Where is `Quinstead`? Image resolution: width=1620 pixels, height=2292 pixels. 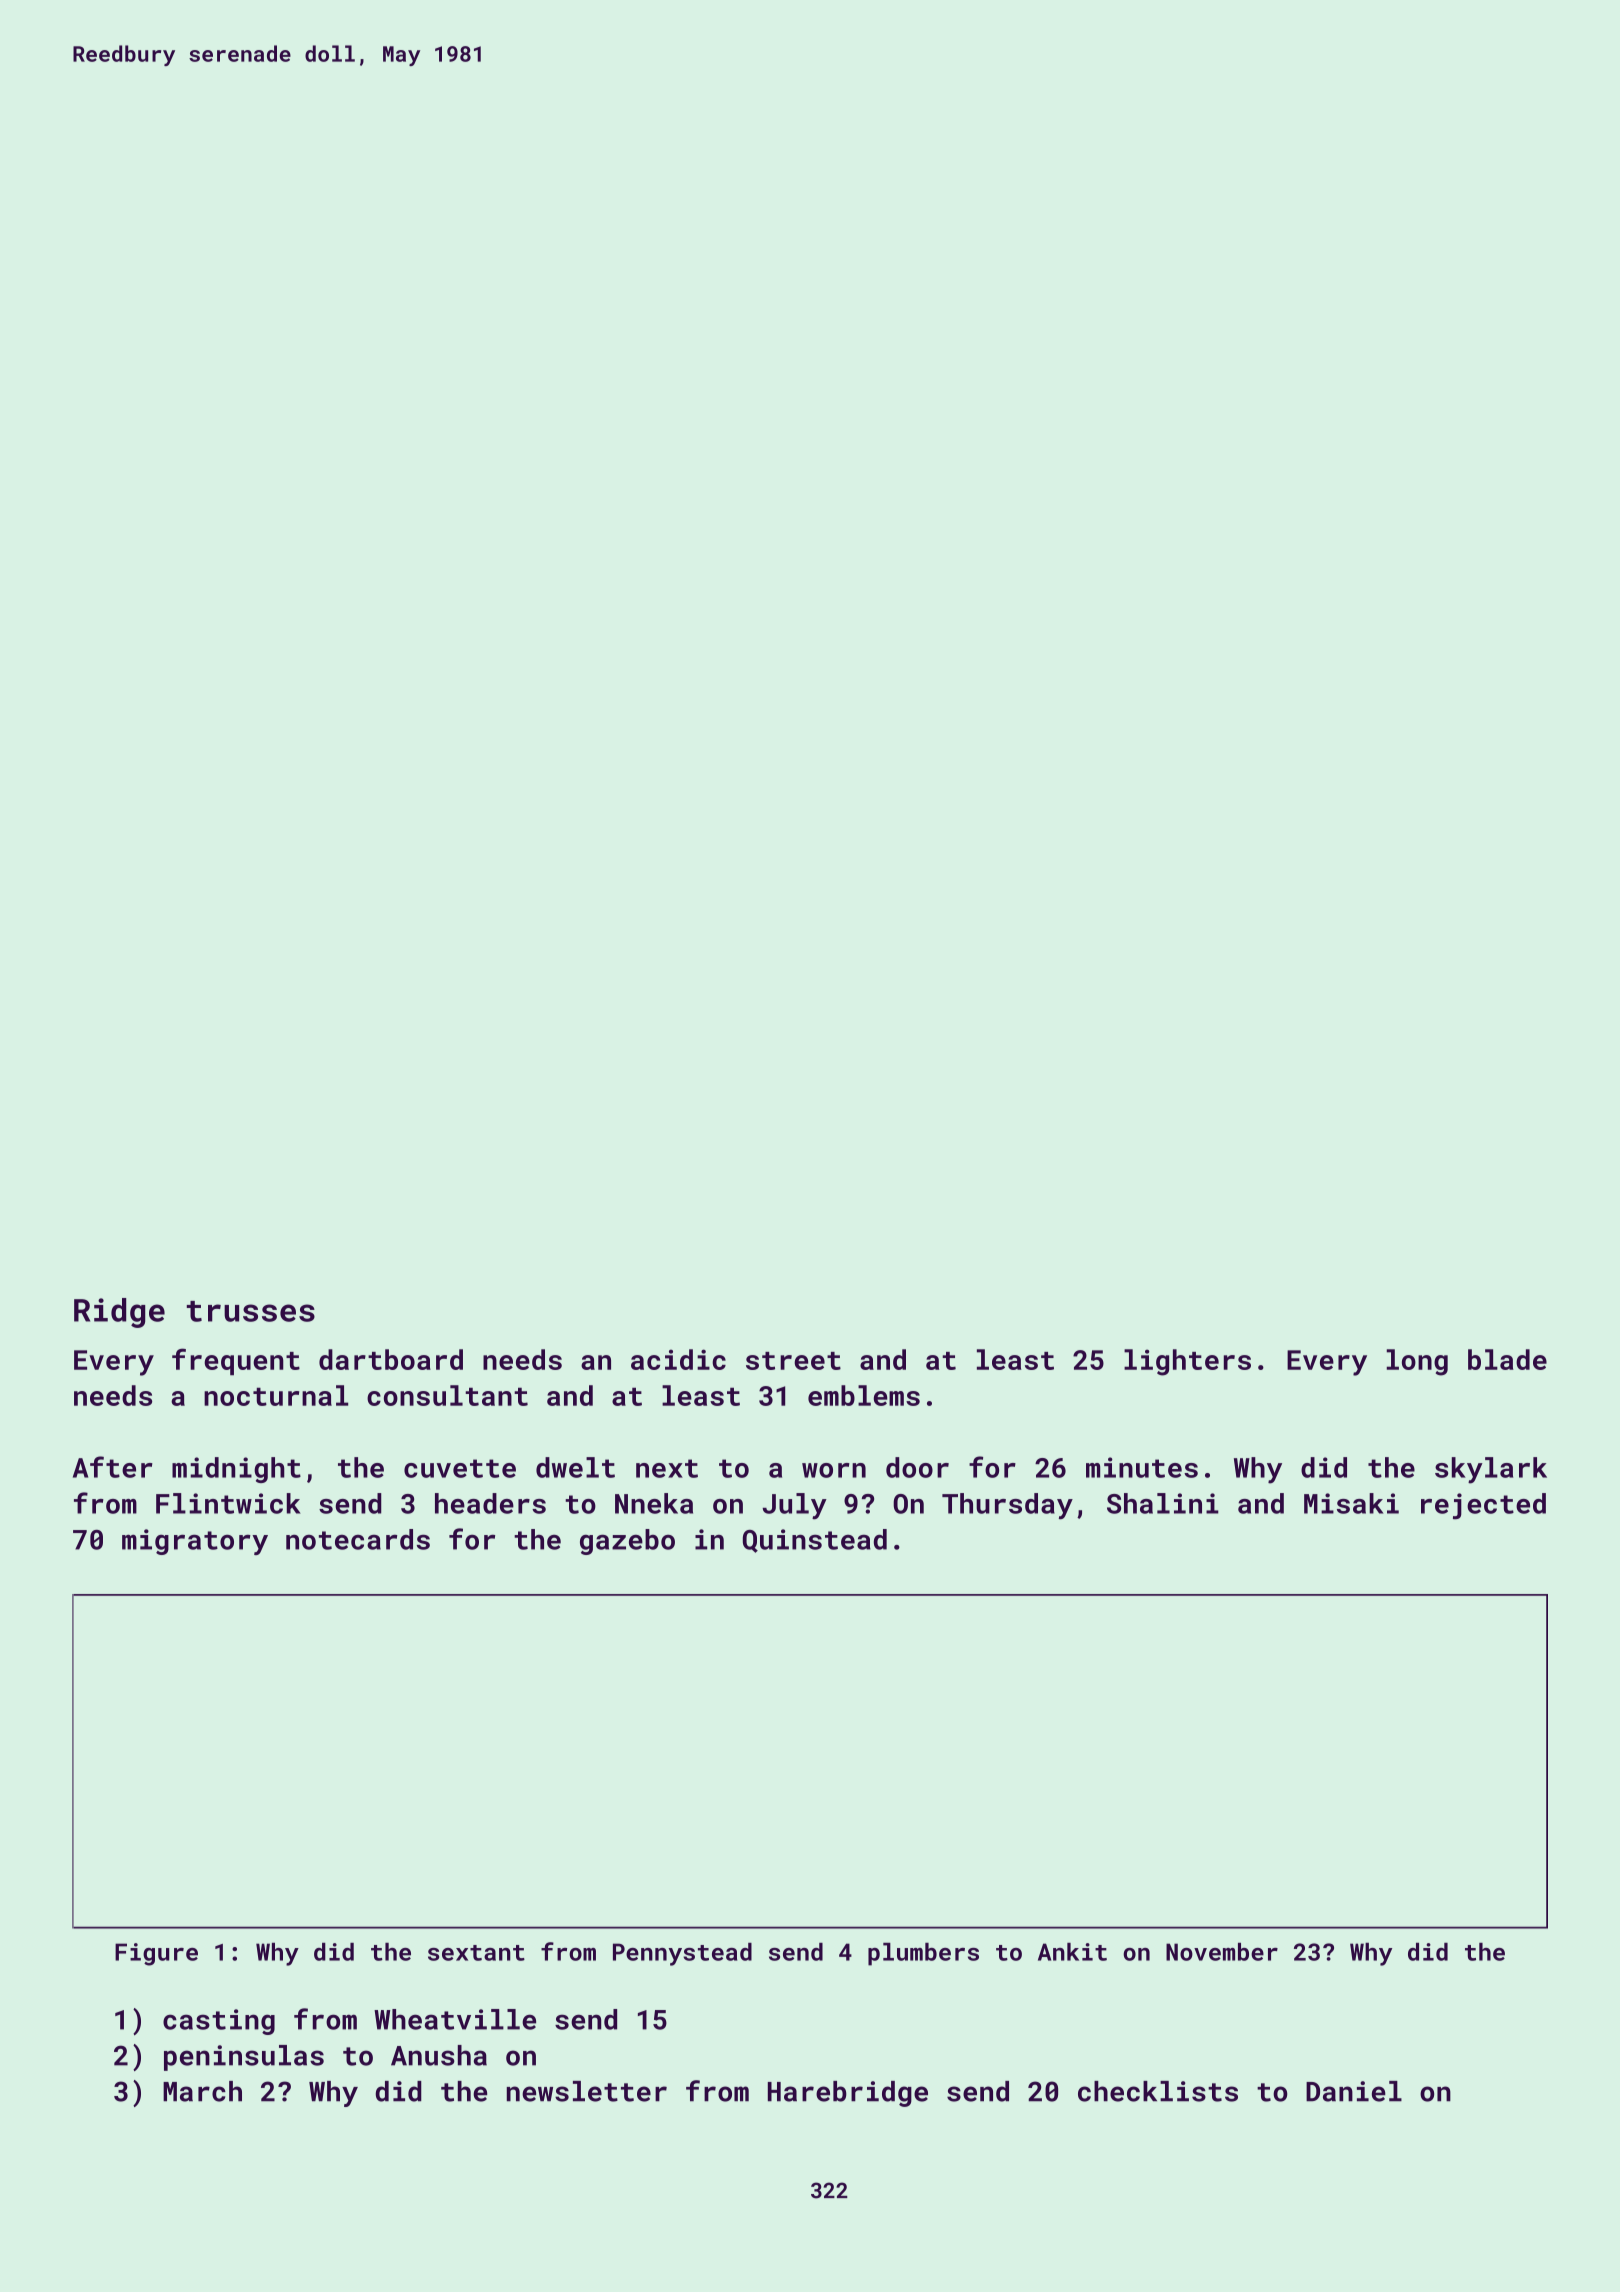
Quinstead is located at coordinates (815, 1541).
